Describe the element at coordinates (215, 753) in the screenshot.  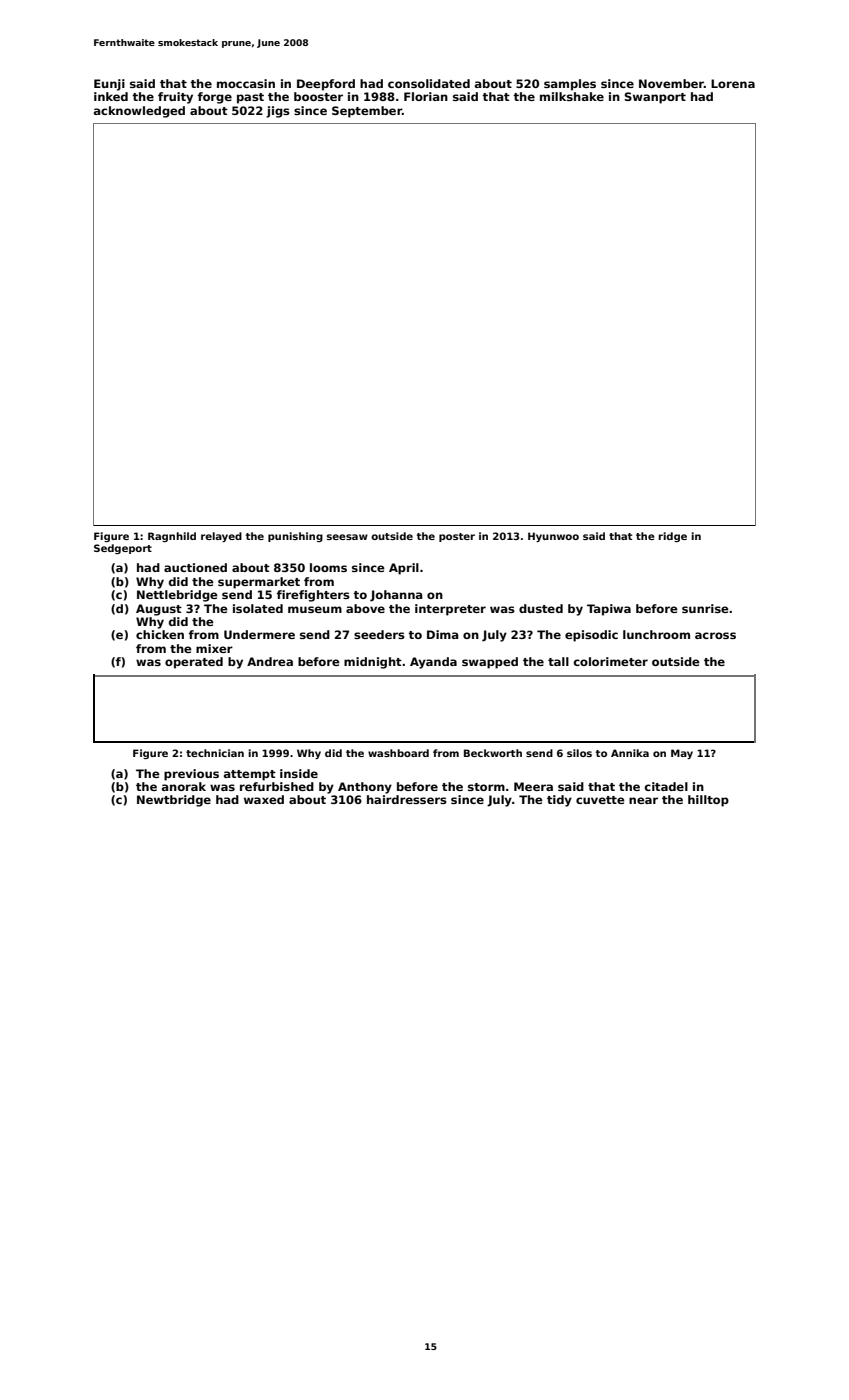
I see `technician` at that location.
